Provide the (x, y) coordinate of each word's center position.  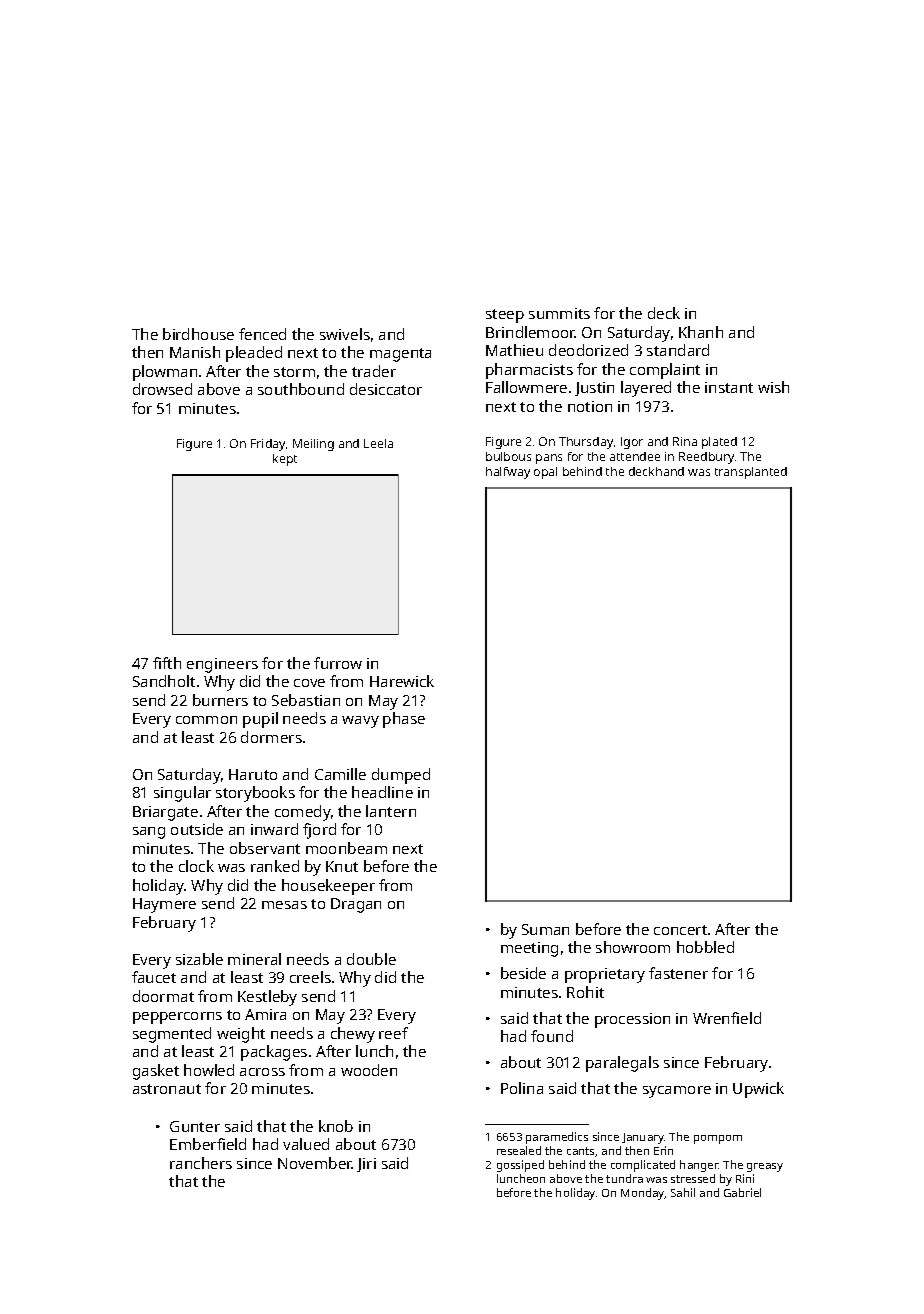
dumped (401, 776)
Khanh (701, 332)
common (206, 720)
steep (505, 316)
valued (306, 1144)
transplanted (751, 473)
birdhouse (198, 334)
